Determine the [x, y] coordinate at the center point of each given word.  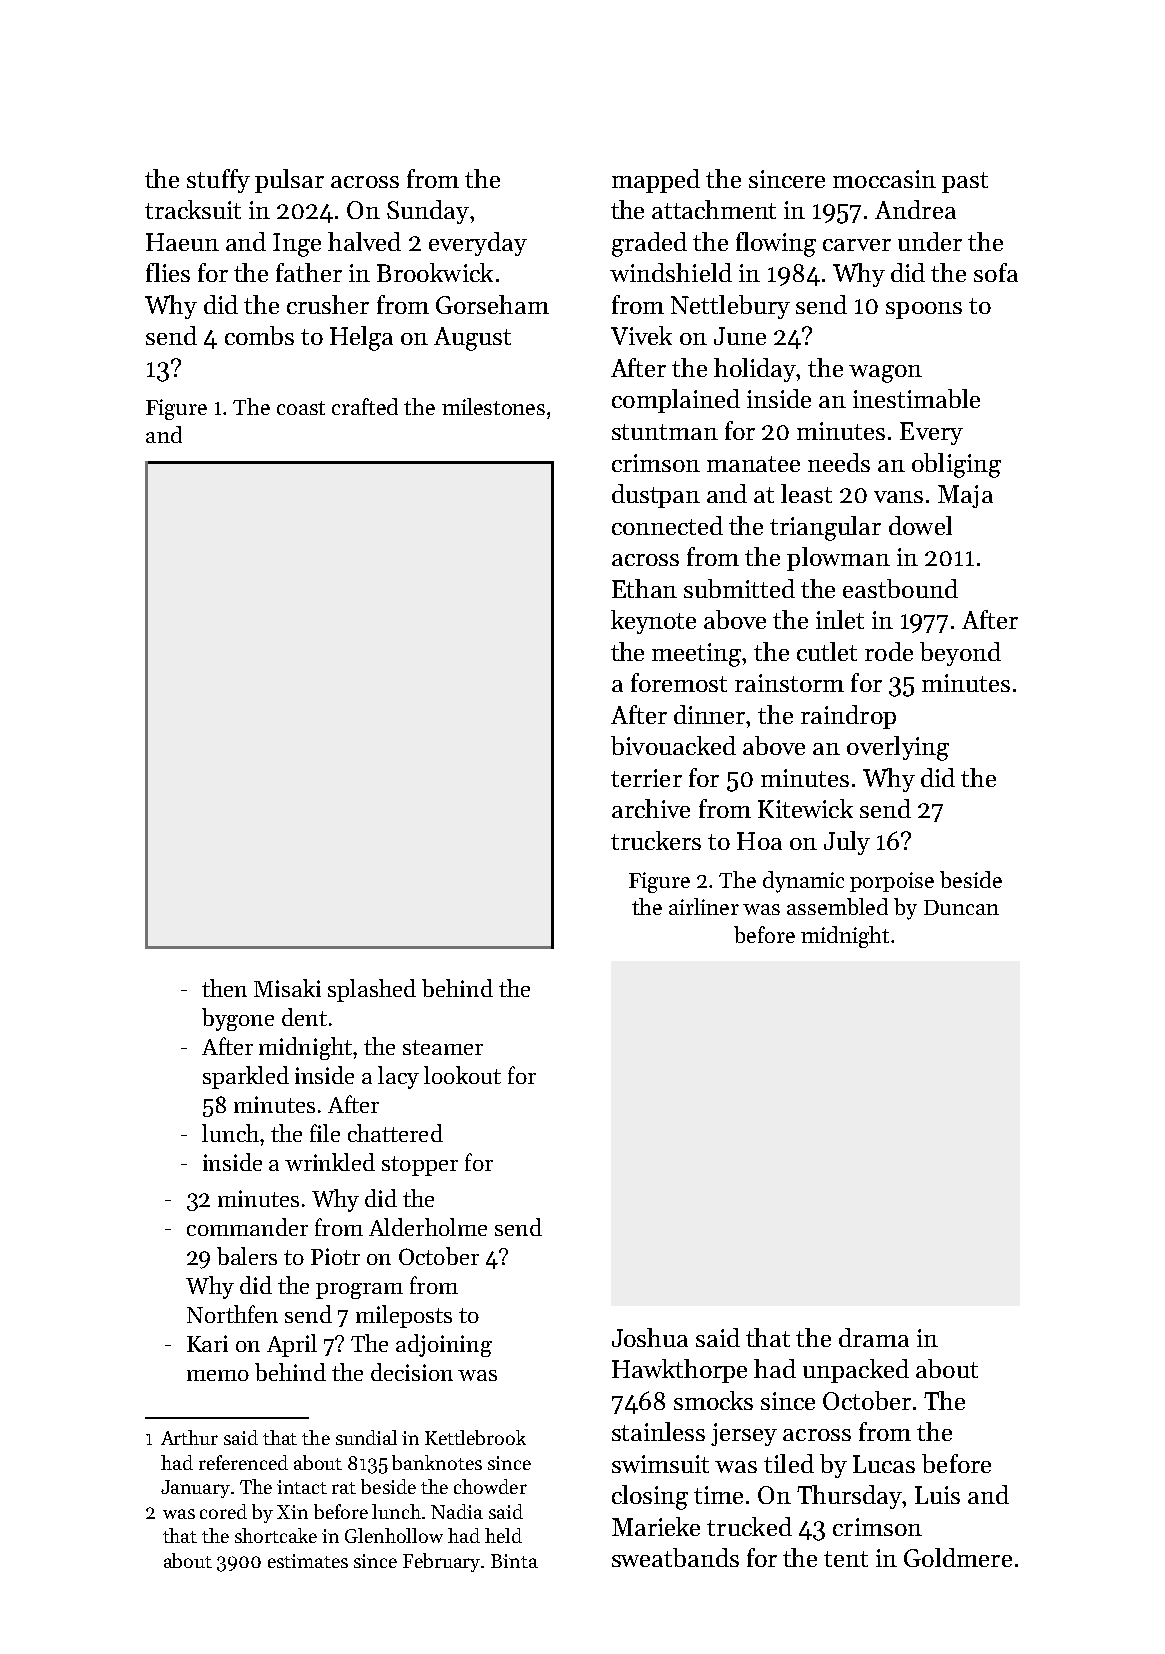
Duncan [961, 907]
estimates [308, 1561]
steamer [443, 1047]
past [965, 182]
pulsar [289, 181]
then [224, 988]
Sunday [428, 212]
